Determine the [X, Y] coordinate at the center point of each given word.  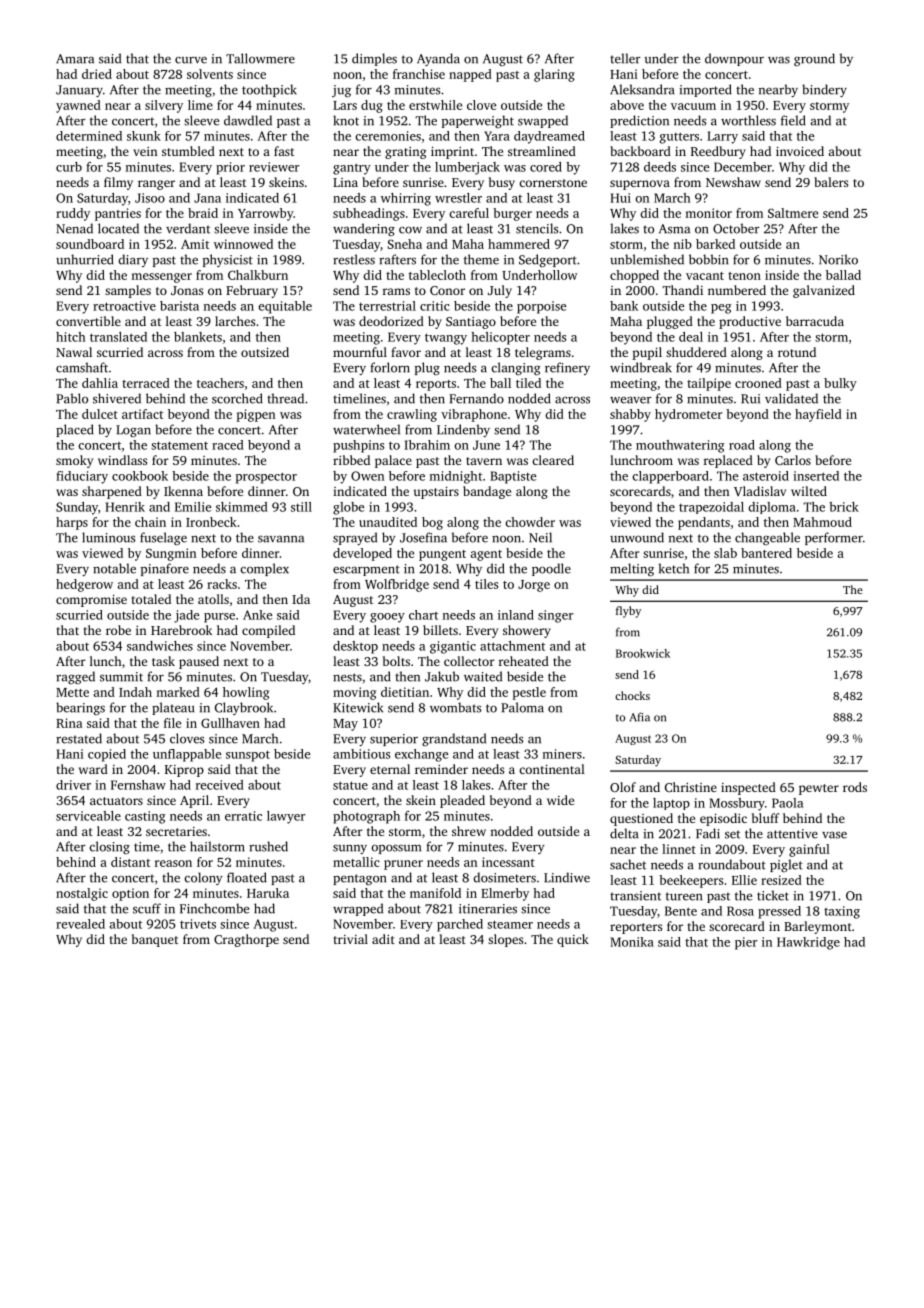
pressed [779, 912]
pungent [442, 555]
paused [199, 662]
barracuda [815, 321]
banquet [155, 940]
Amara [75, 59]
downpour [734, 59]
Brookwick [643, 653]
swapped [543, 121]
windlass [122, 460]
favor [406, 352]
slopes [505, 940]
